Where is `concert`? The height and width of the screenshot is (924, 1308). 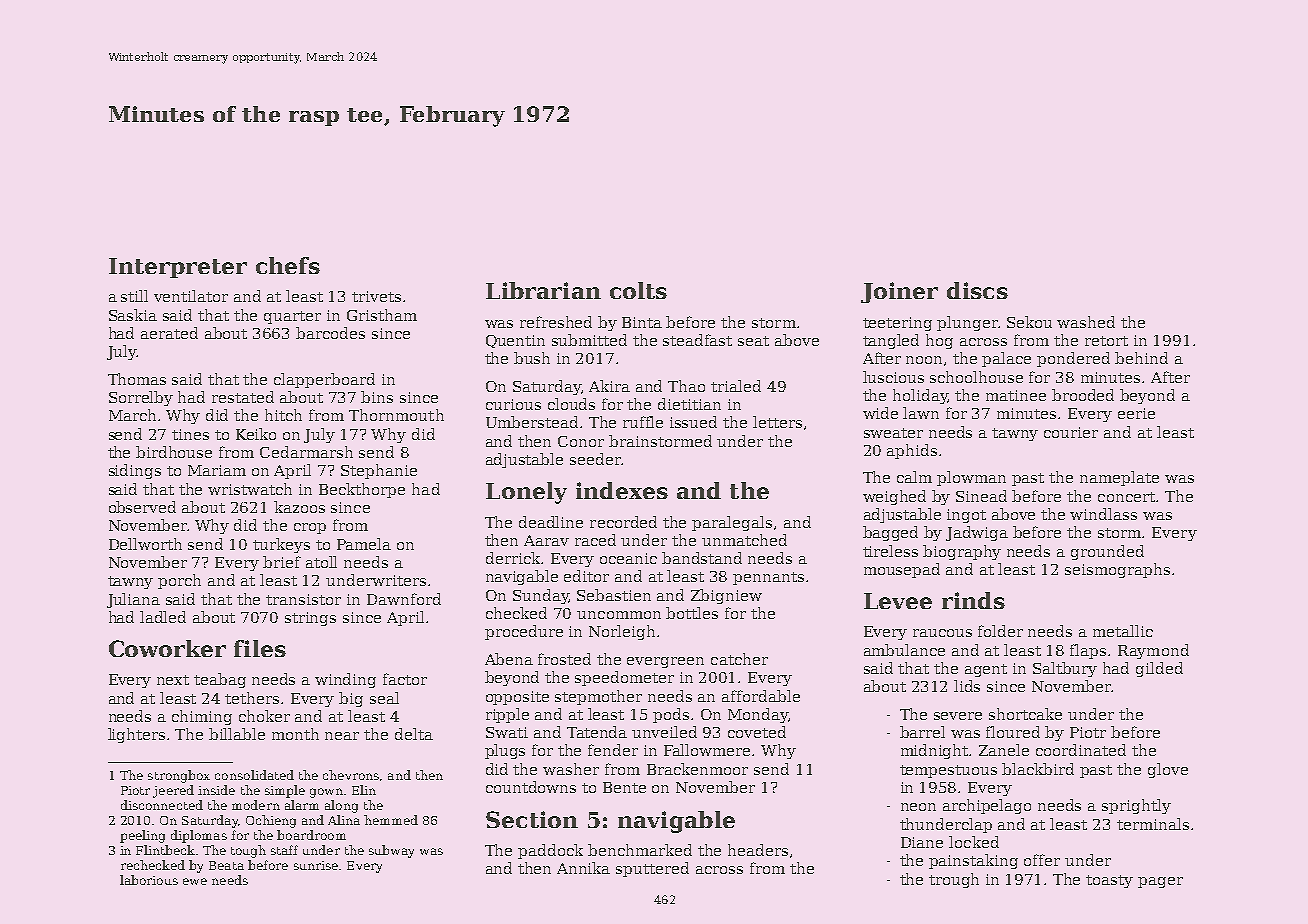
concert is located at coordinates (1126, 497).
